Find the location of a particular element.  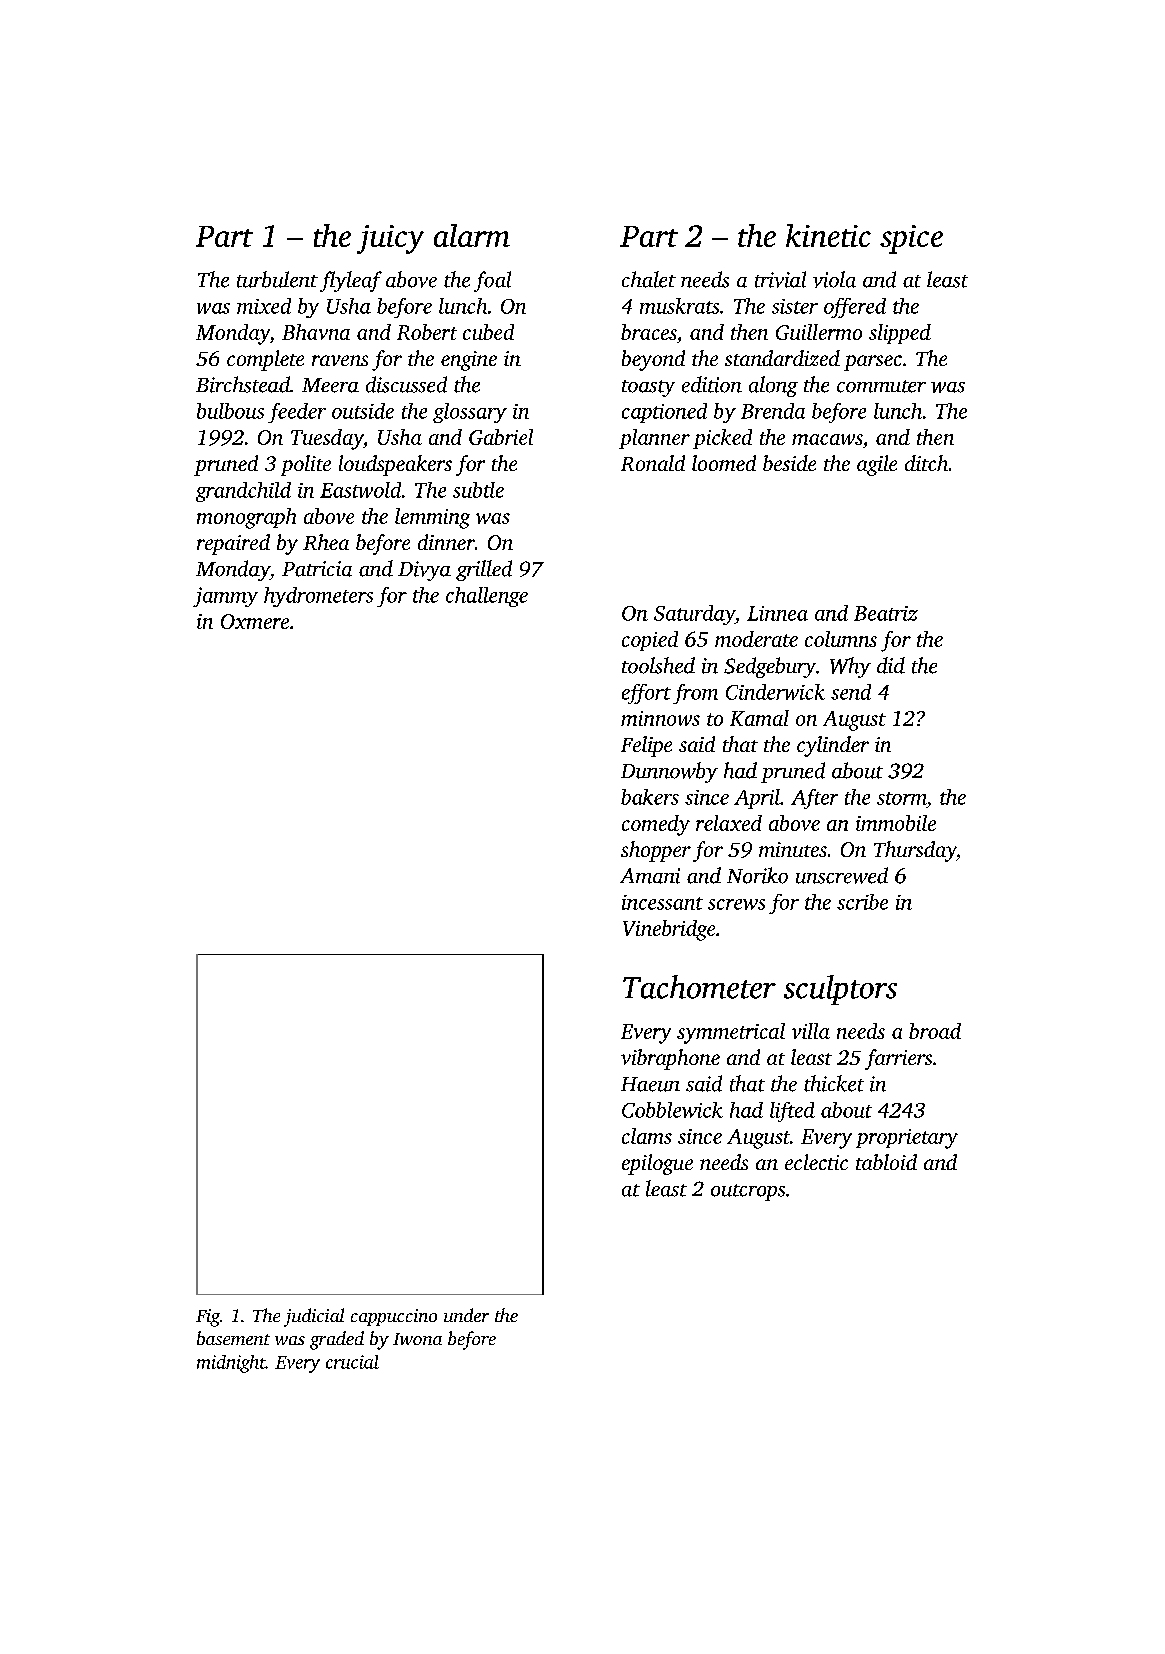

Oxmere is located at coordinates (255, 621).
